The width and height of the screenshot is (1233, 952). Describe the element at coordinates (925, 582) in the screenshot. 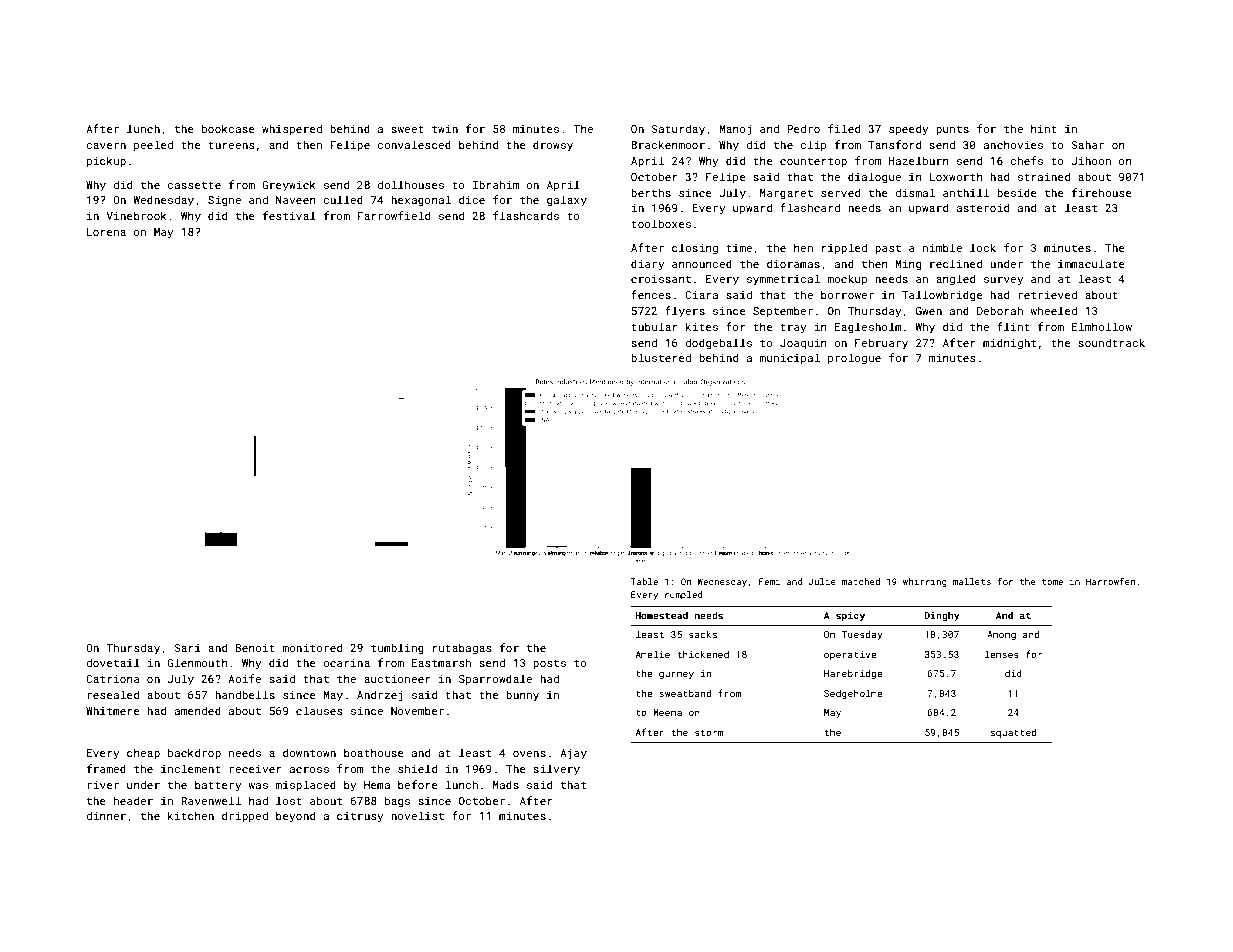

I see `whirring` at that location.
